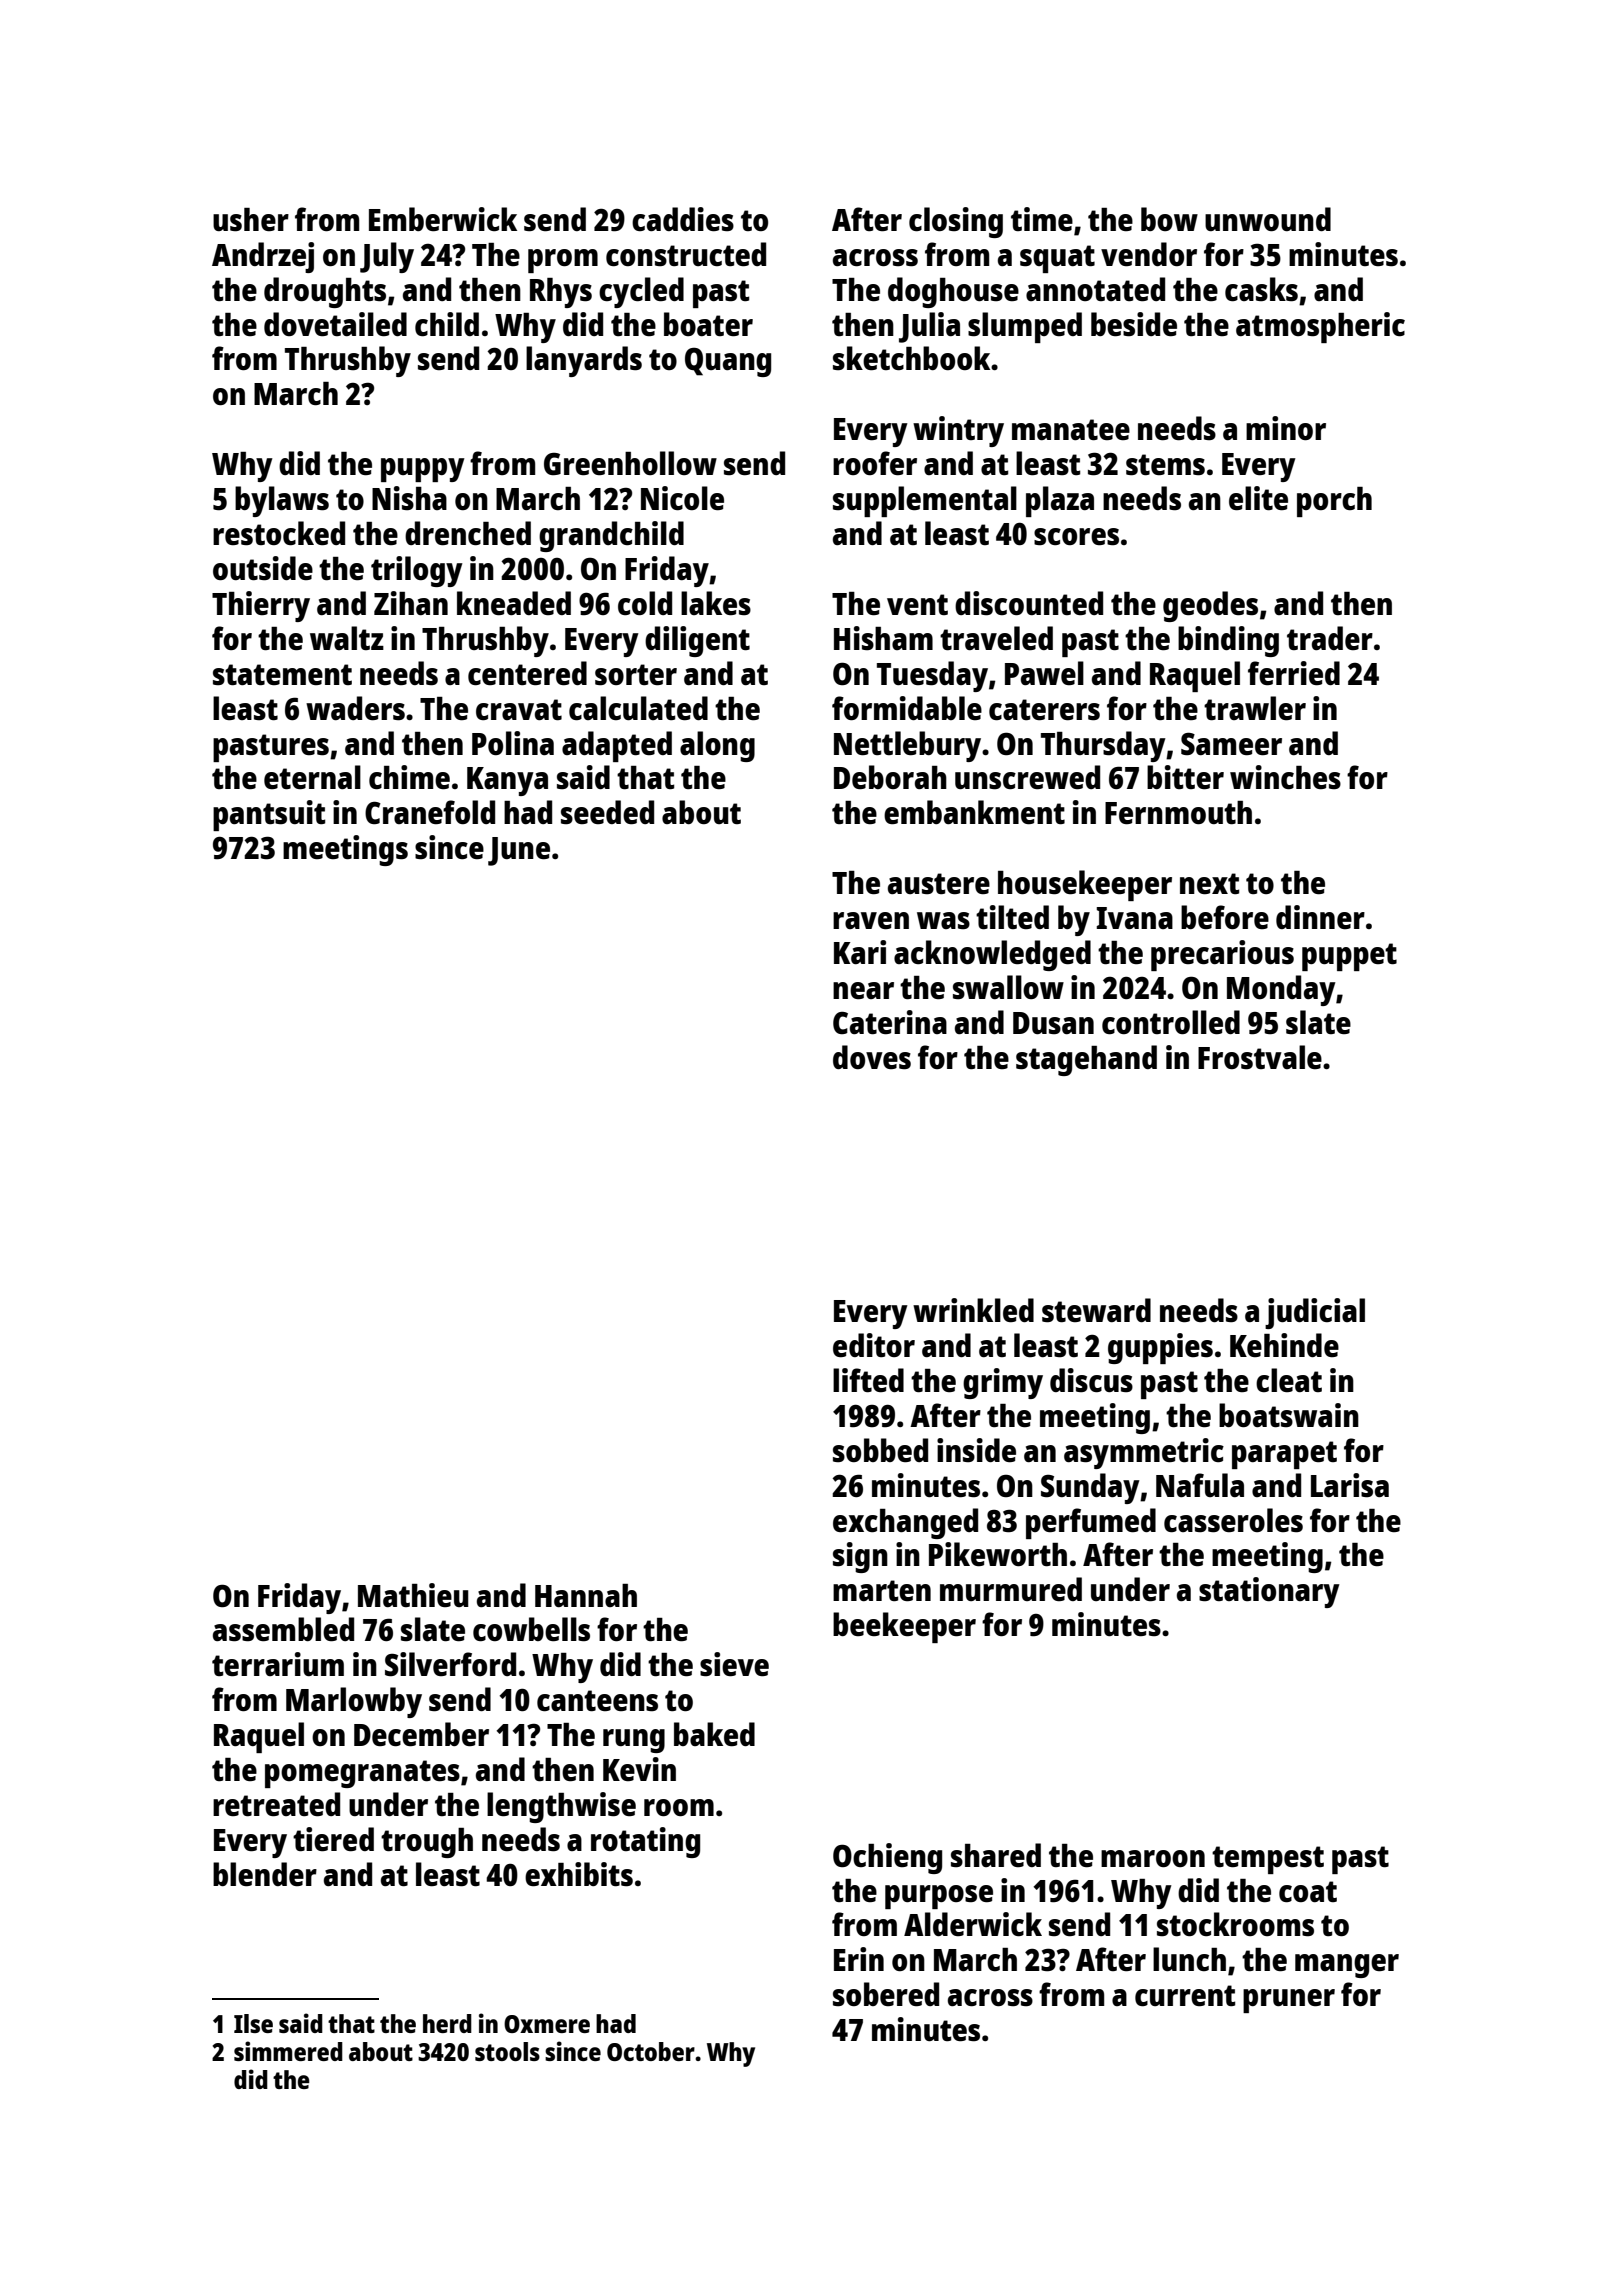  What do you see at coordinates (283, 1629) in the document?
I see `assembled` at bounding box center [283, 1629].
